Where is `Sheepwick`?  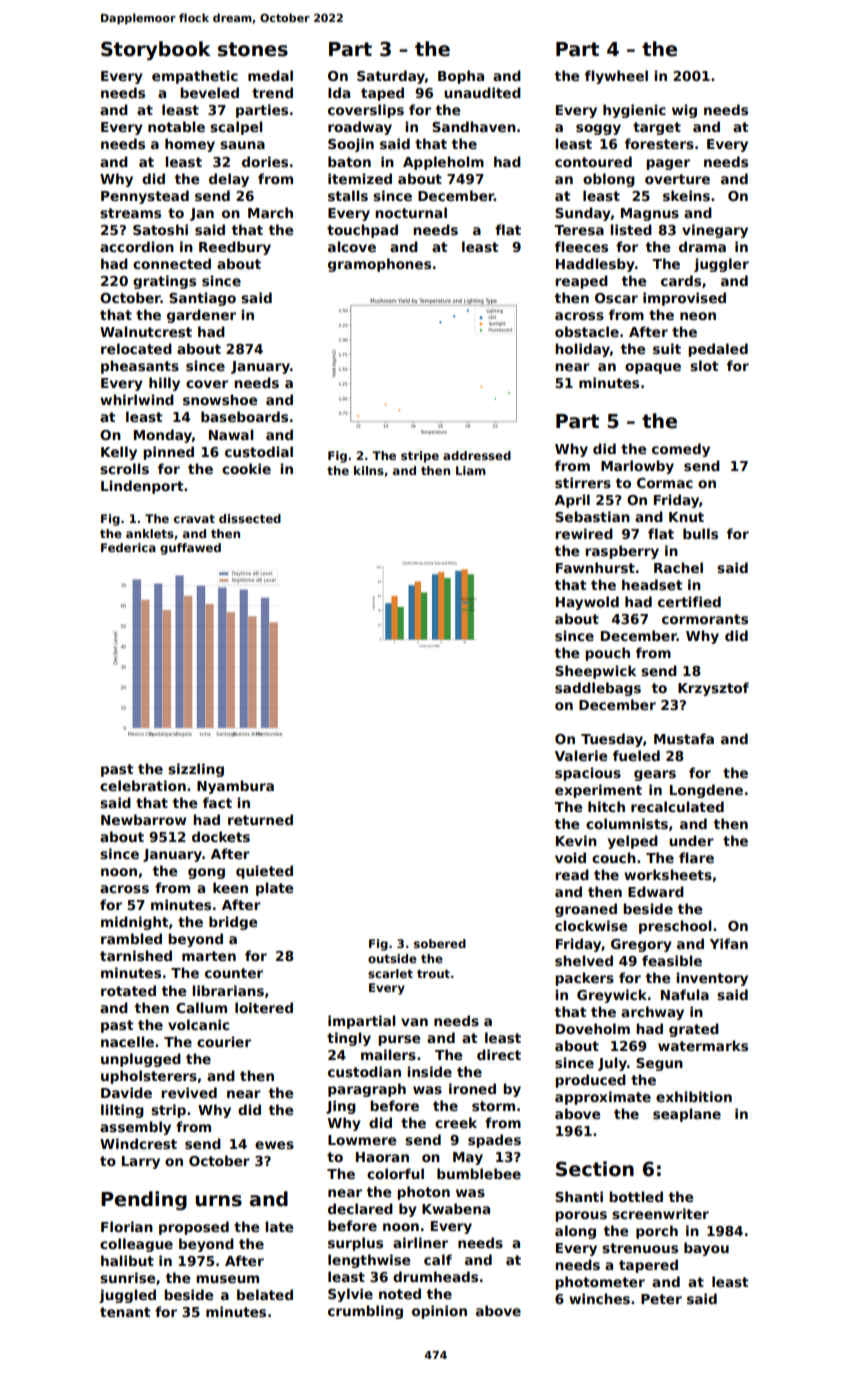
Sheepwick is located at coordinates (595, 672).
